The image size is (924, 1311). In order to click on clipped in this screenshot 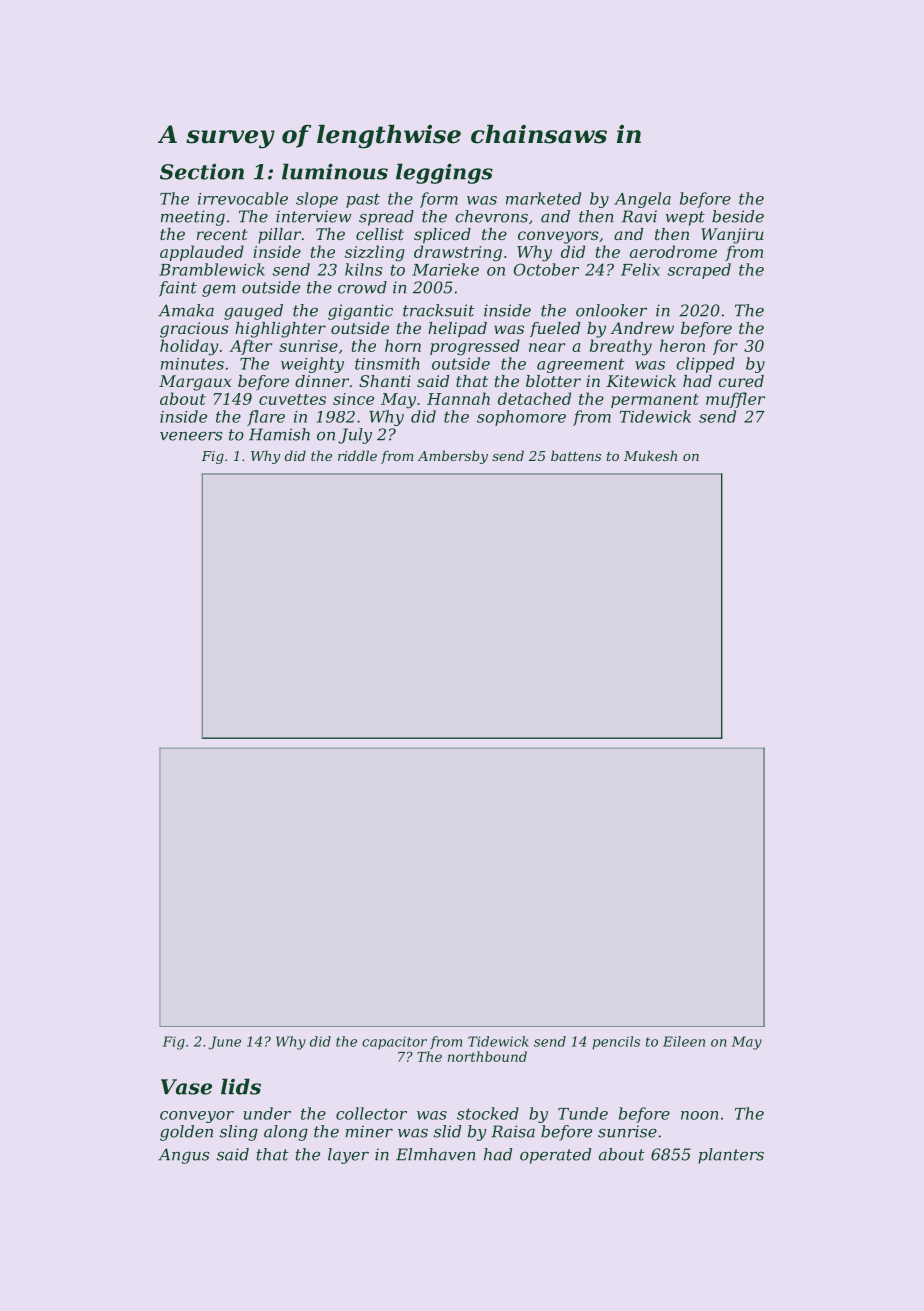, I will do `click(705, 365)`.
